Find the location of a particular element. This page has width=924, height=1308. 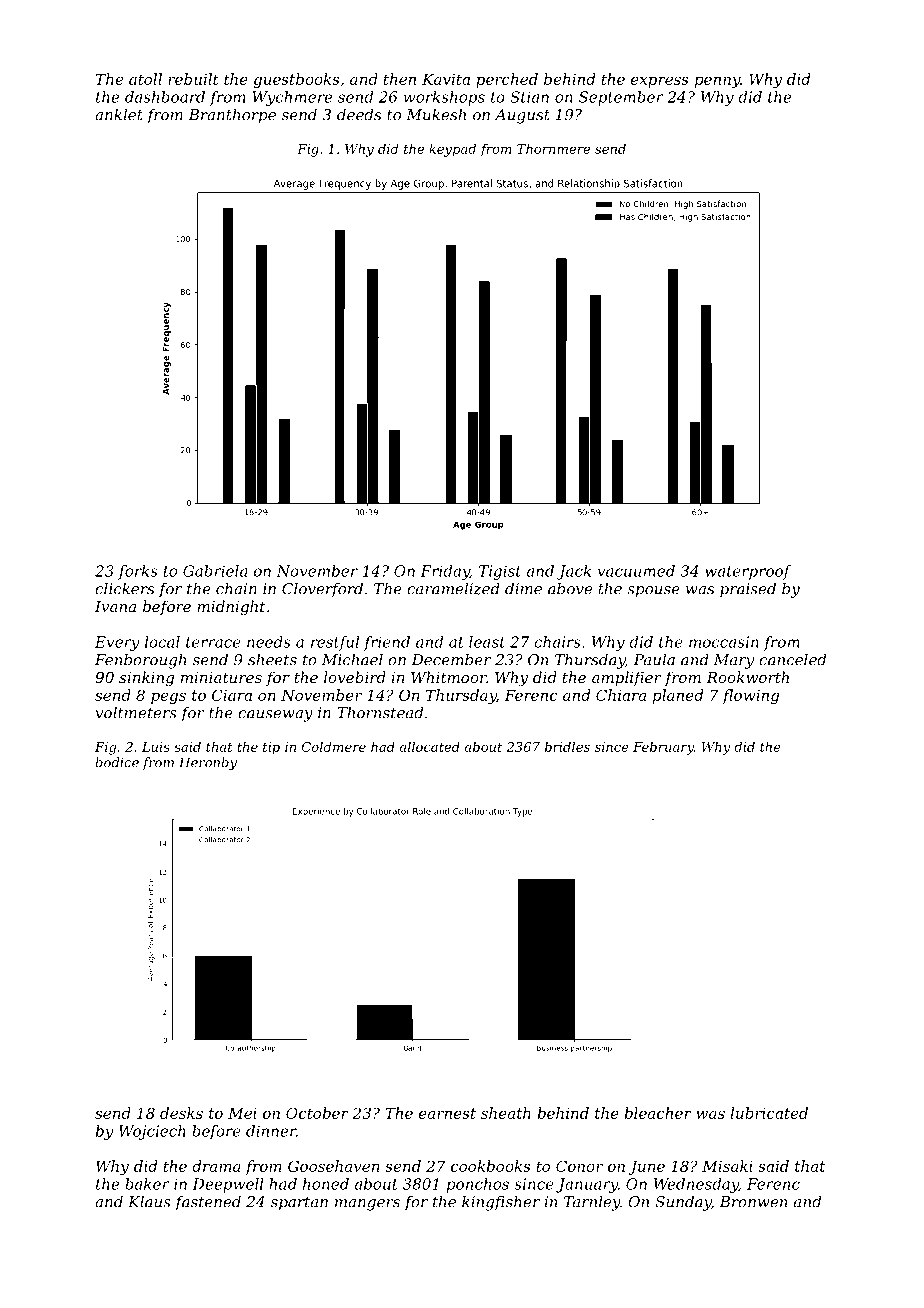

bridles is located at coordinates (567, 747).
